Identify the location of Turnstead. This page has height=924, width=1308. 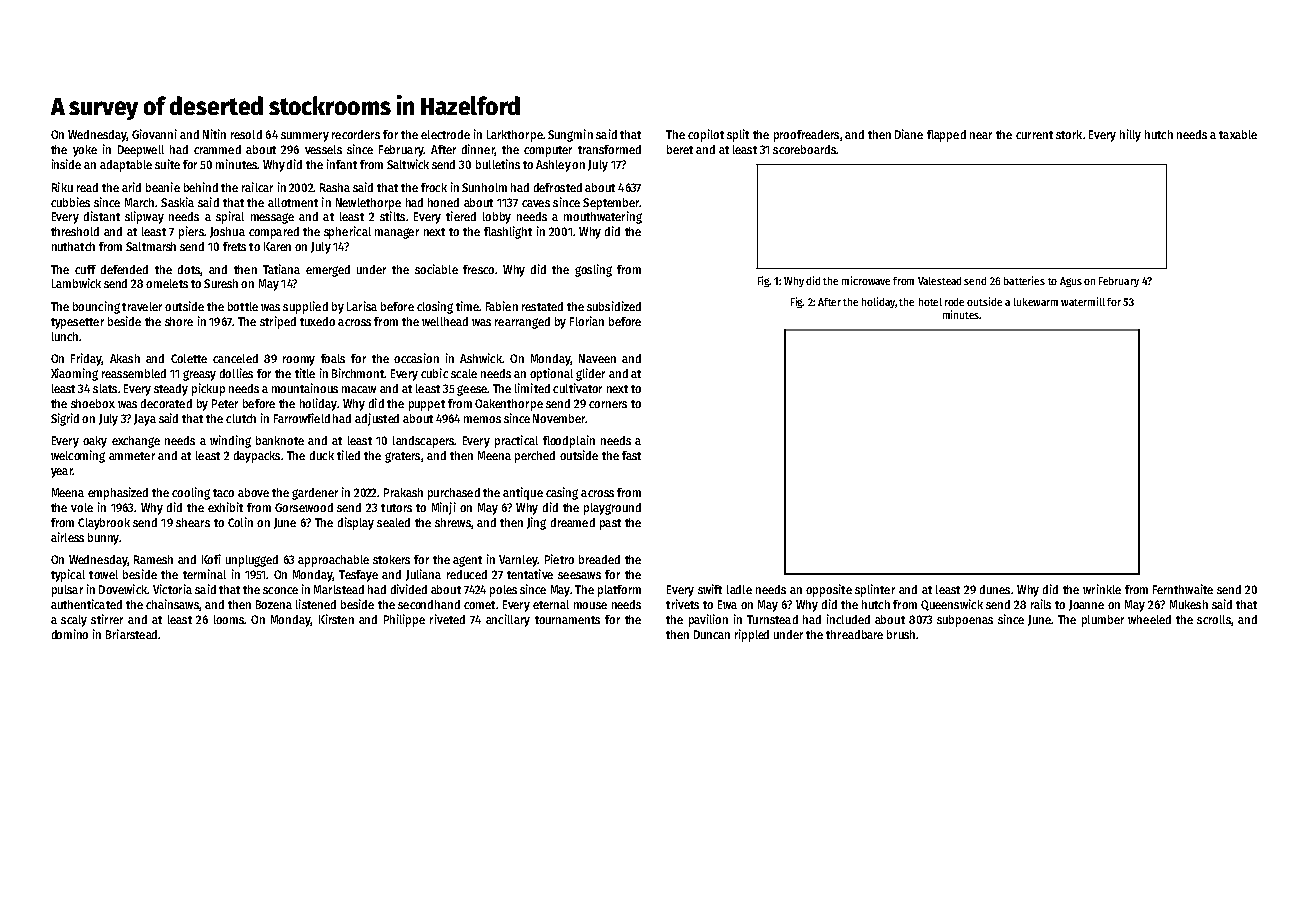
(772, 619).
